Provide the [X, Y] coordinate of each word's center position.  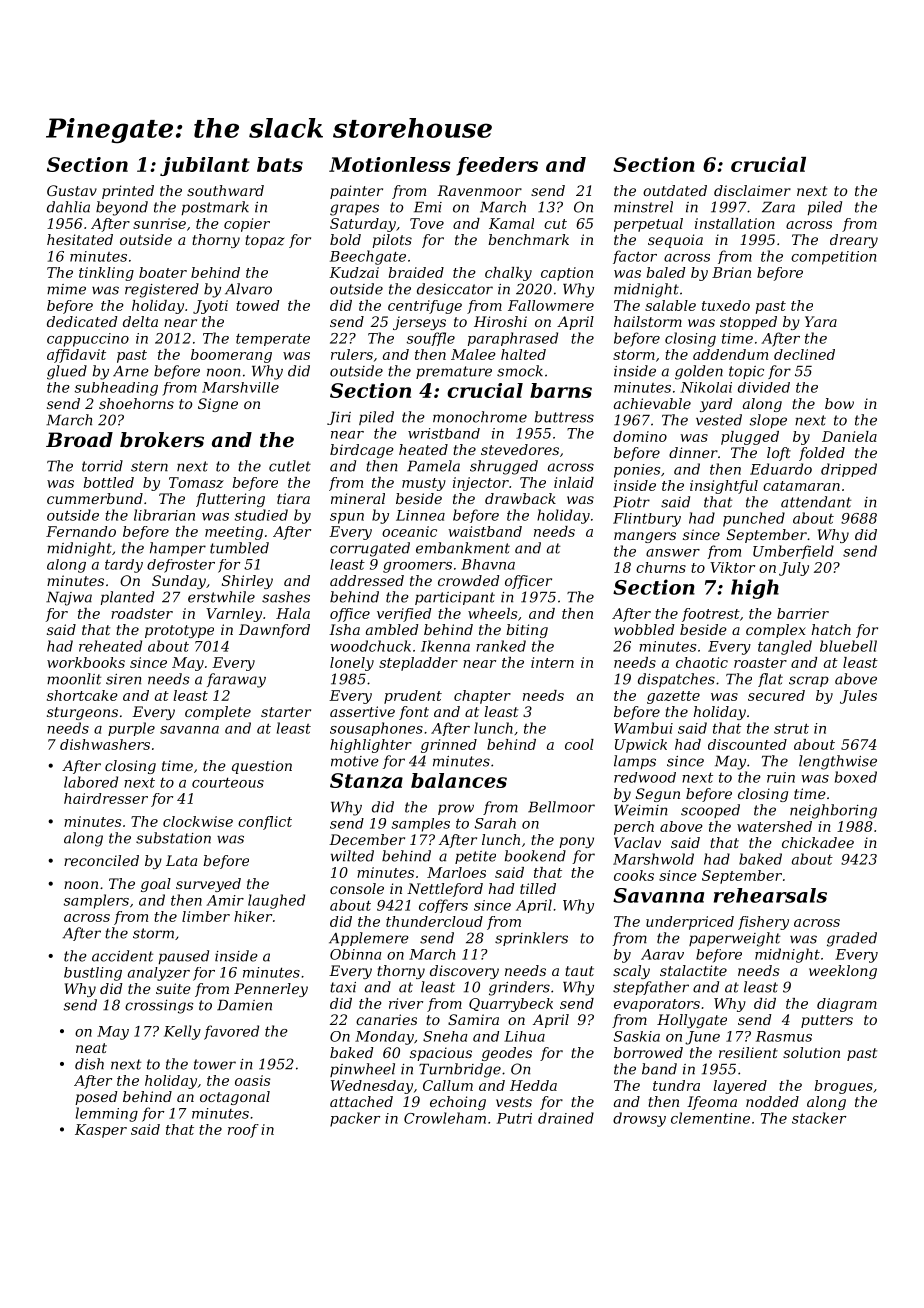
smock [520, 371]
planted [127, 598]
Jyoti [210, 307]
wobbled [644, 629]
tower [215, 1064]
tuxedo [726, 305]
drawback [520, 498]
